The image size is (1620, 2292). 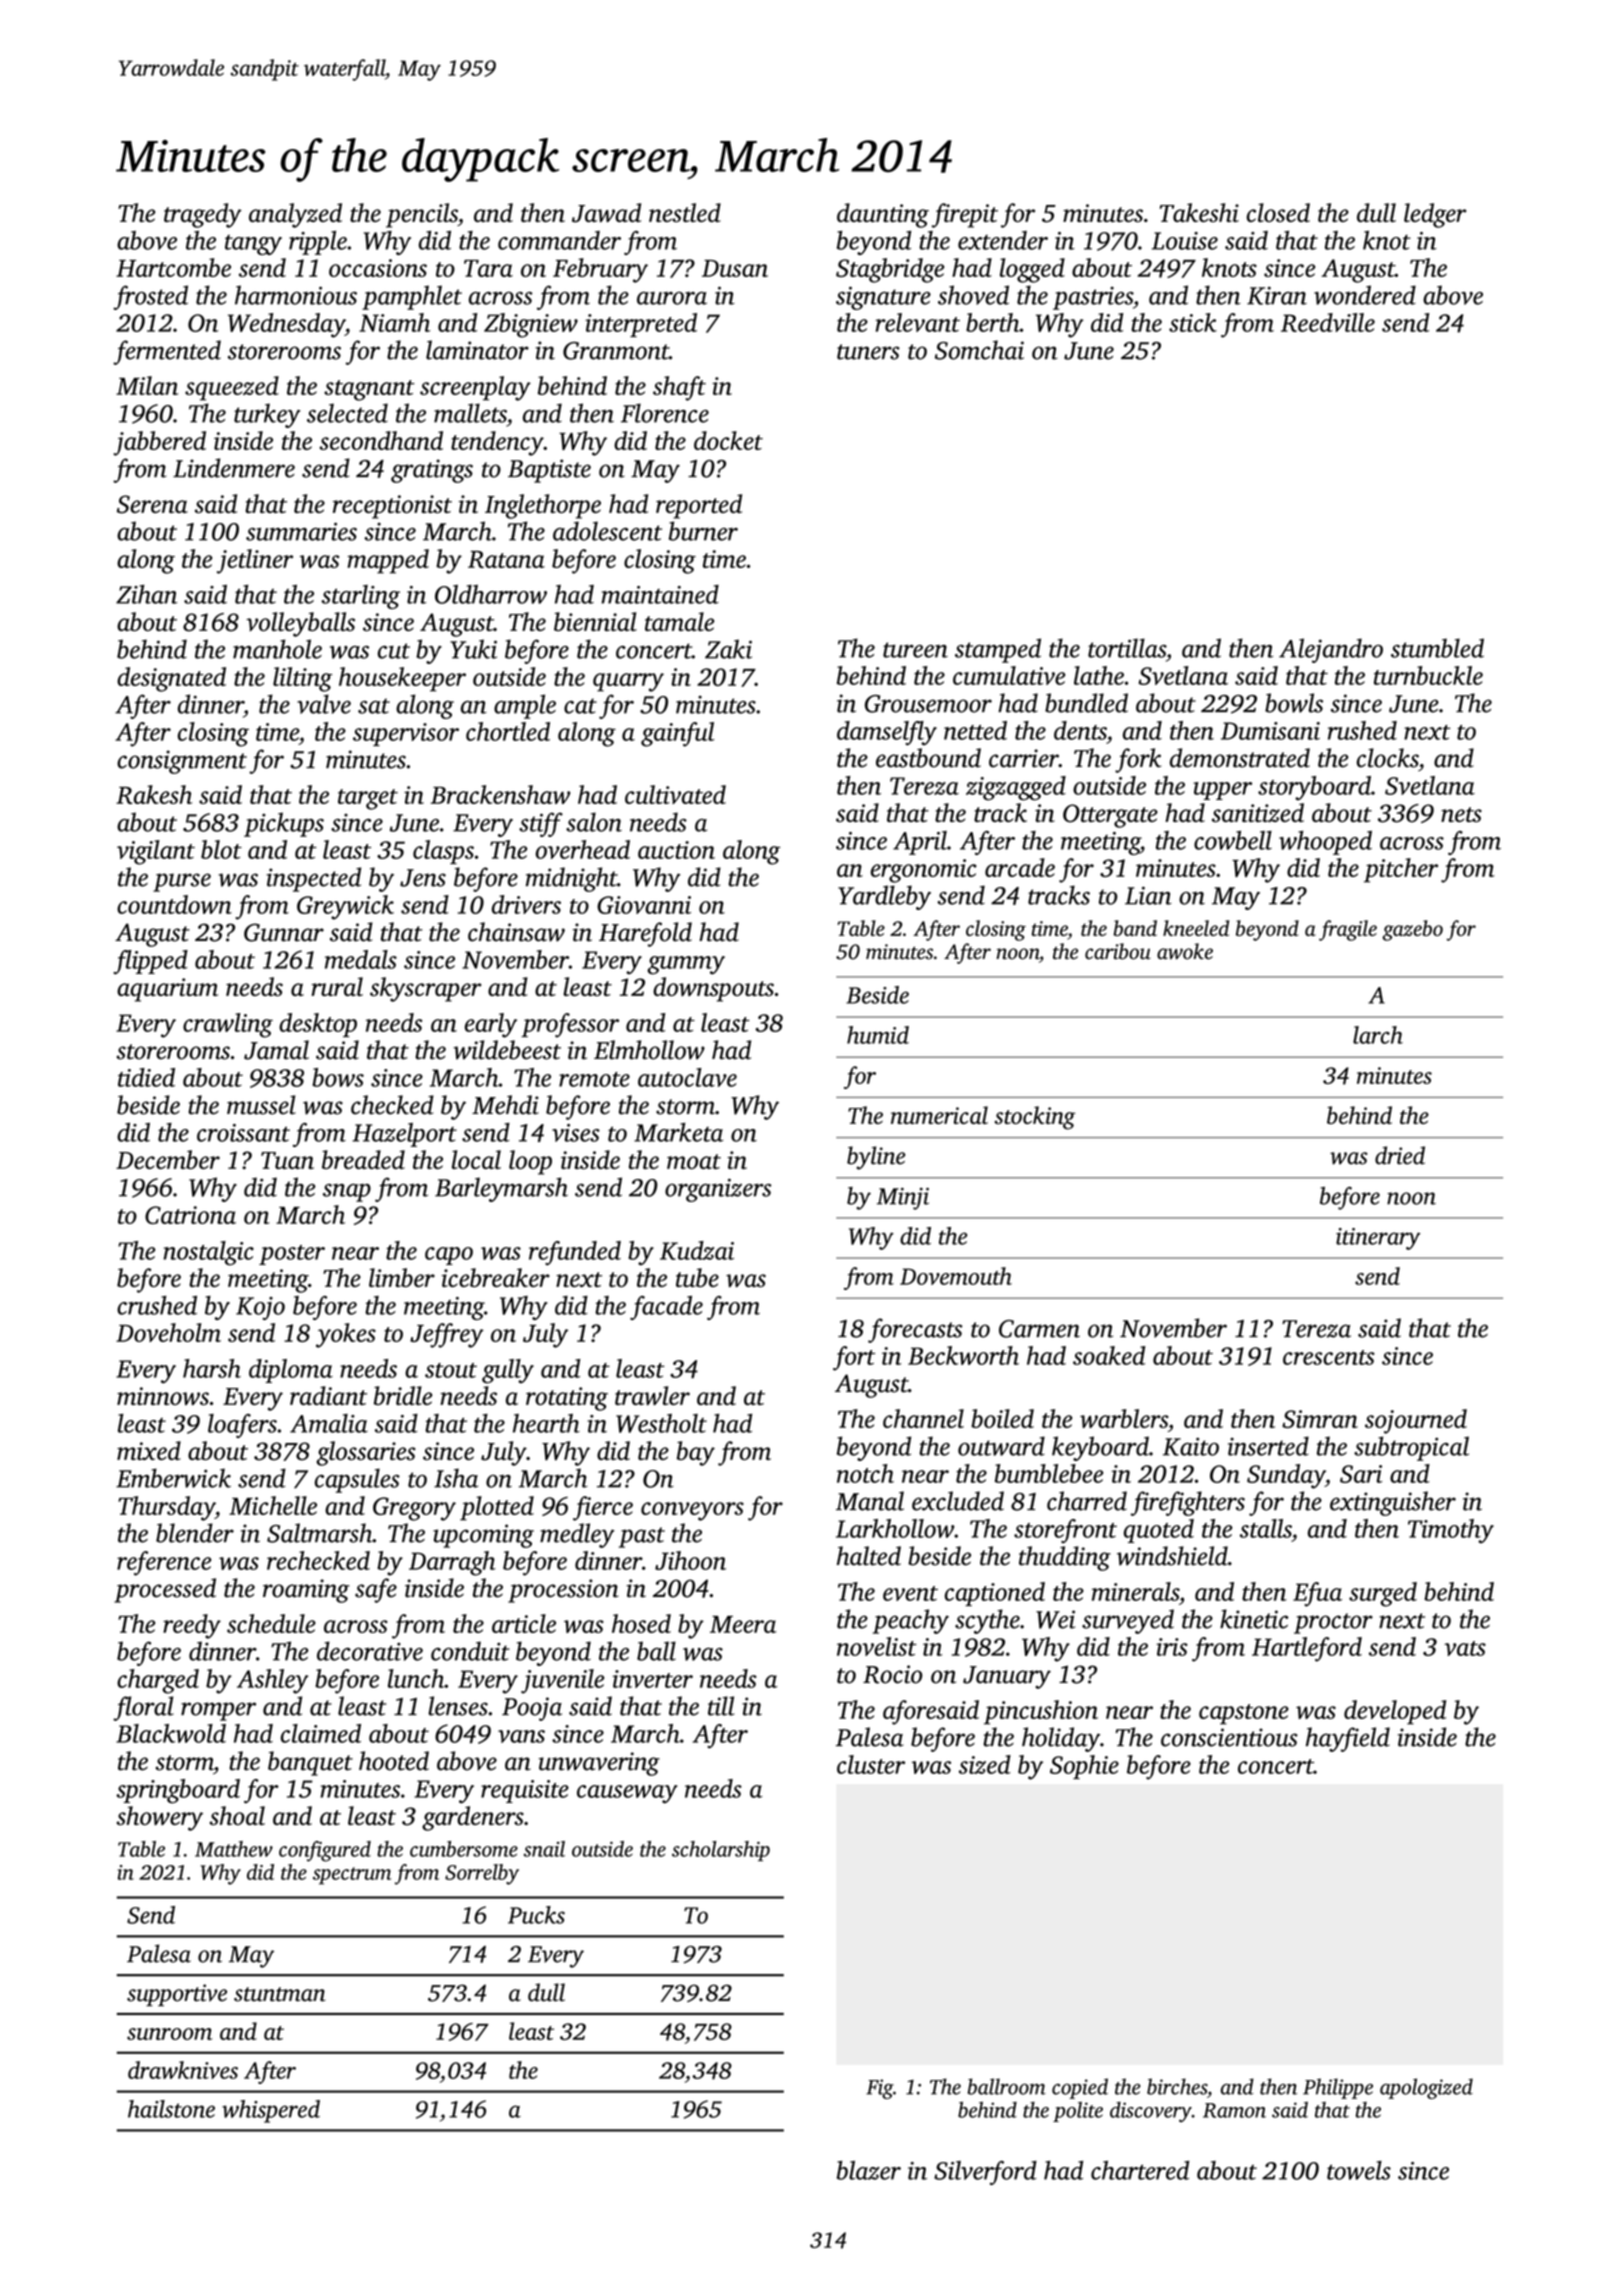 I want to click on firepit, so click(x=965, y=215).
